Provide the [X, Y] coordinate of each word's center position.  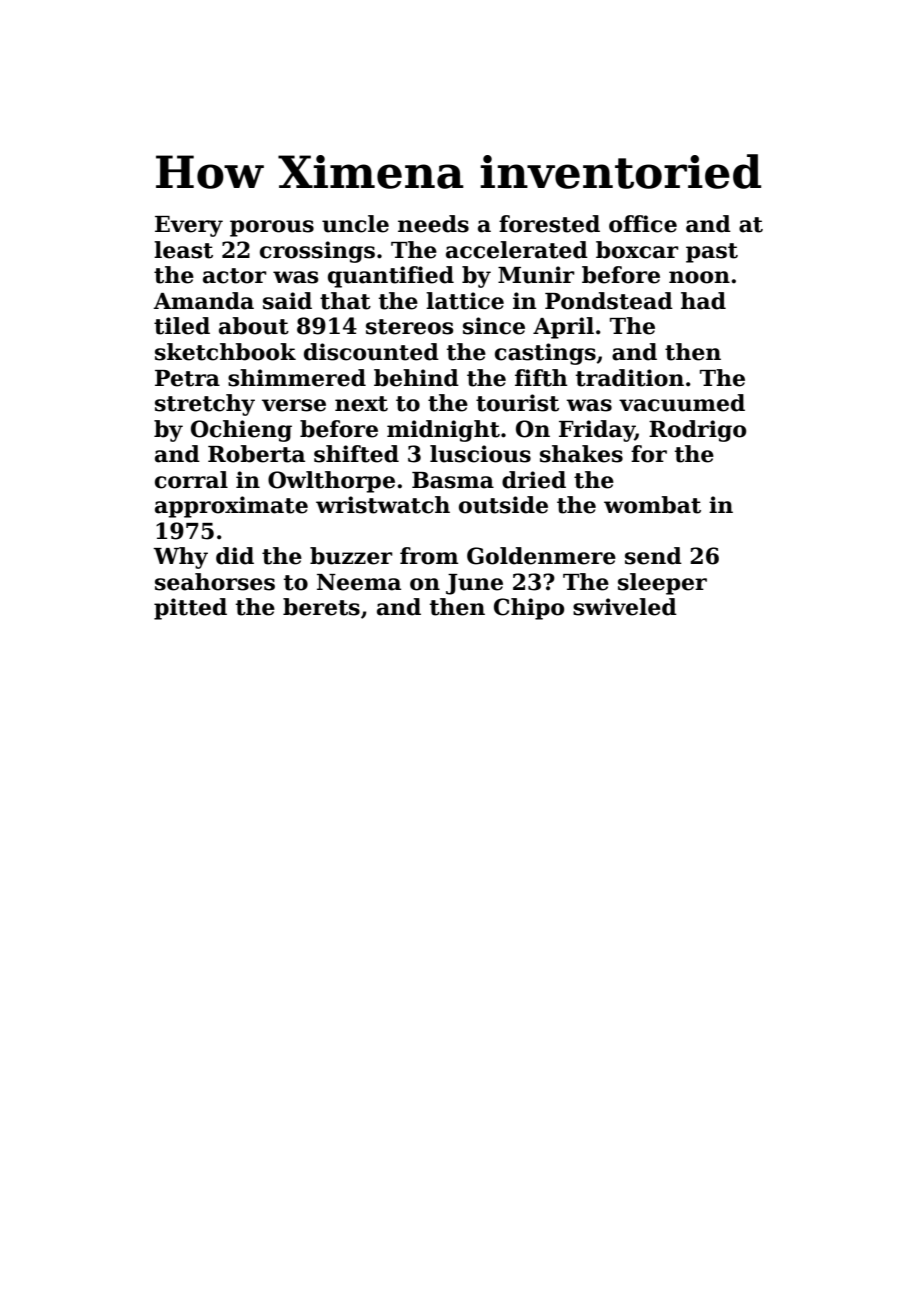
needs [433, 224]
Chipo [529, 609]
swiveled [625, 607]
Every [189, 226]
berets [321, 607]
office [643, 224]
